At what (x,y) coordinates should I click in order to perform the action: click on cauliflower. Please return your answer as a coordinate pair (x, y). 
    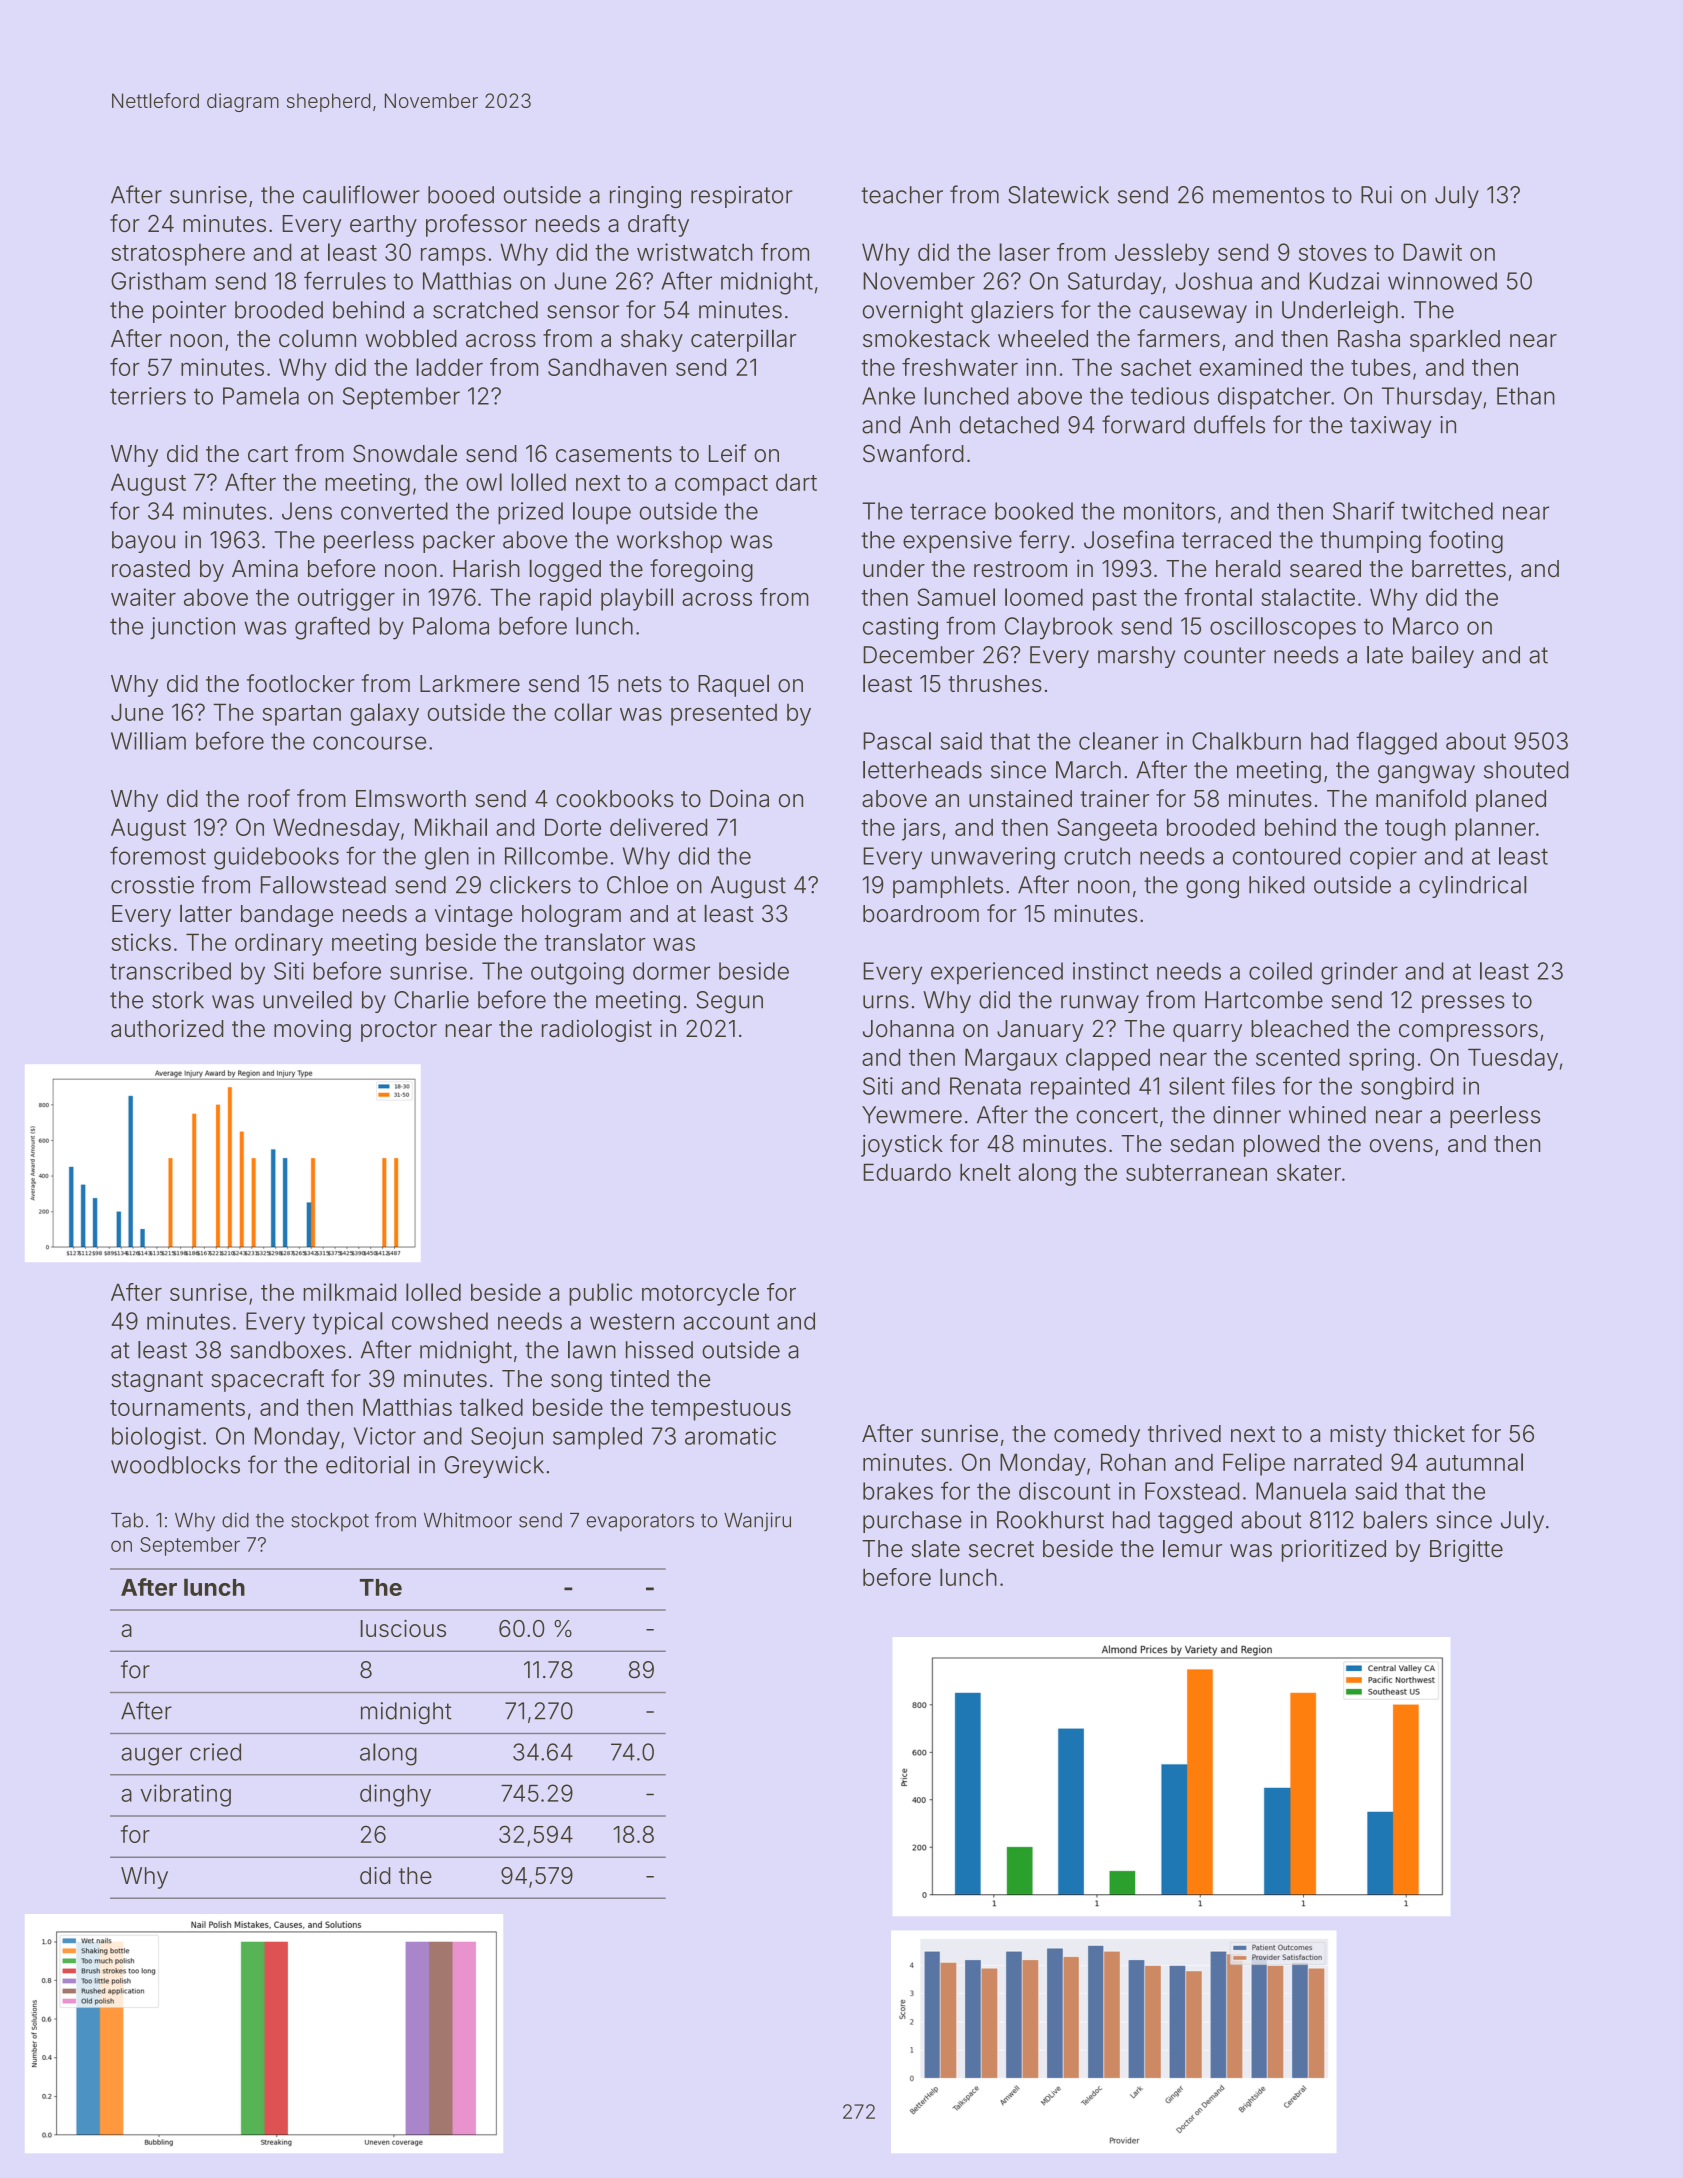
    Looking at the image, I should click on (361, 194).
